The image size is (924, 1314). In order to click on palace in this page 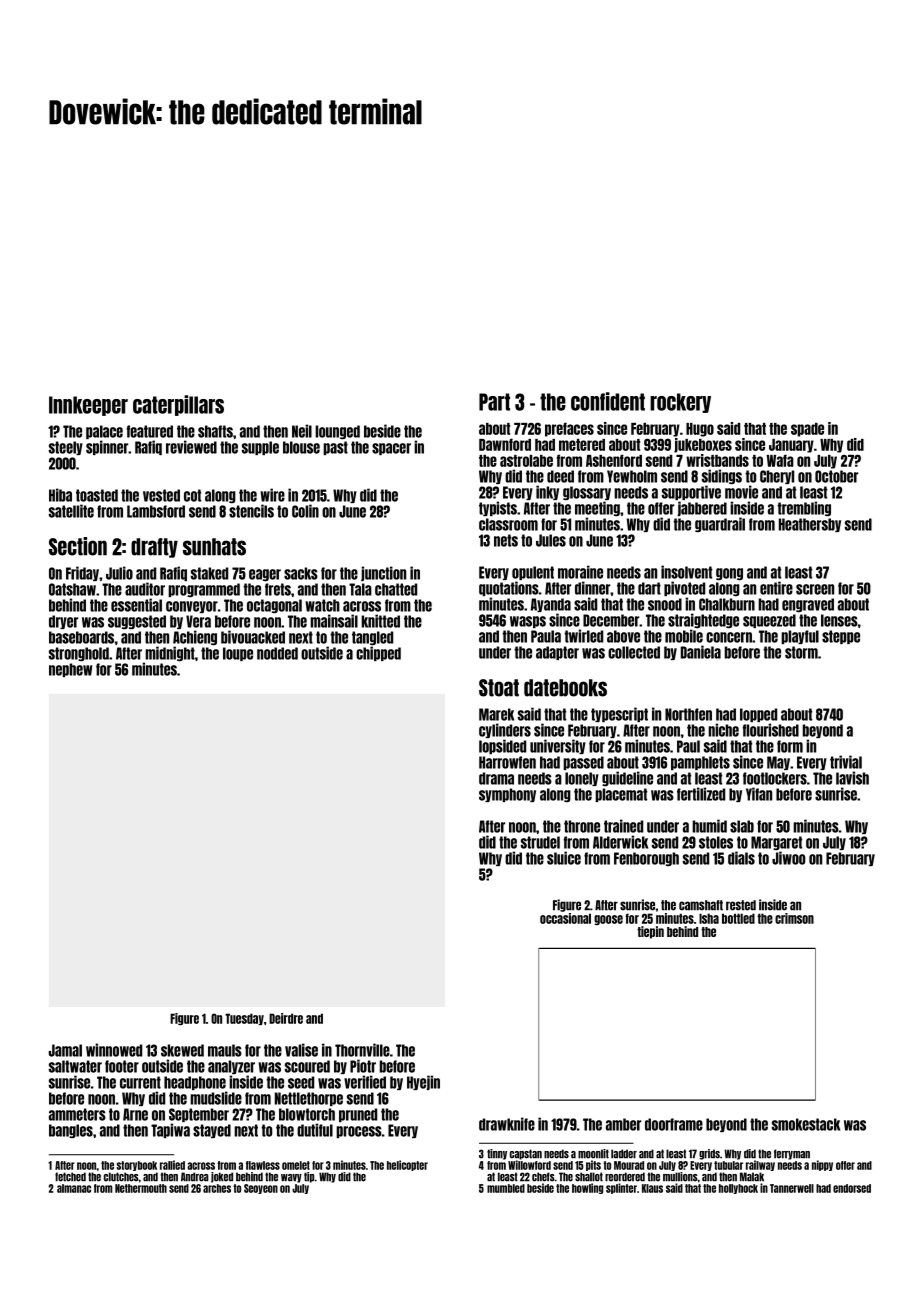, I will do `click(104, 432)`.
